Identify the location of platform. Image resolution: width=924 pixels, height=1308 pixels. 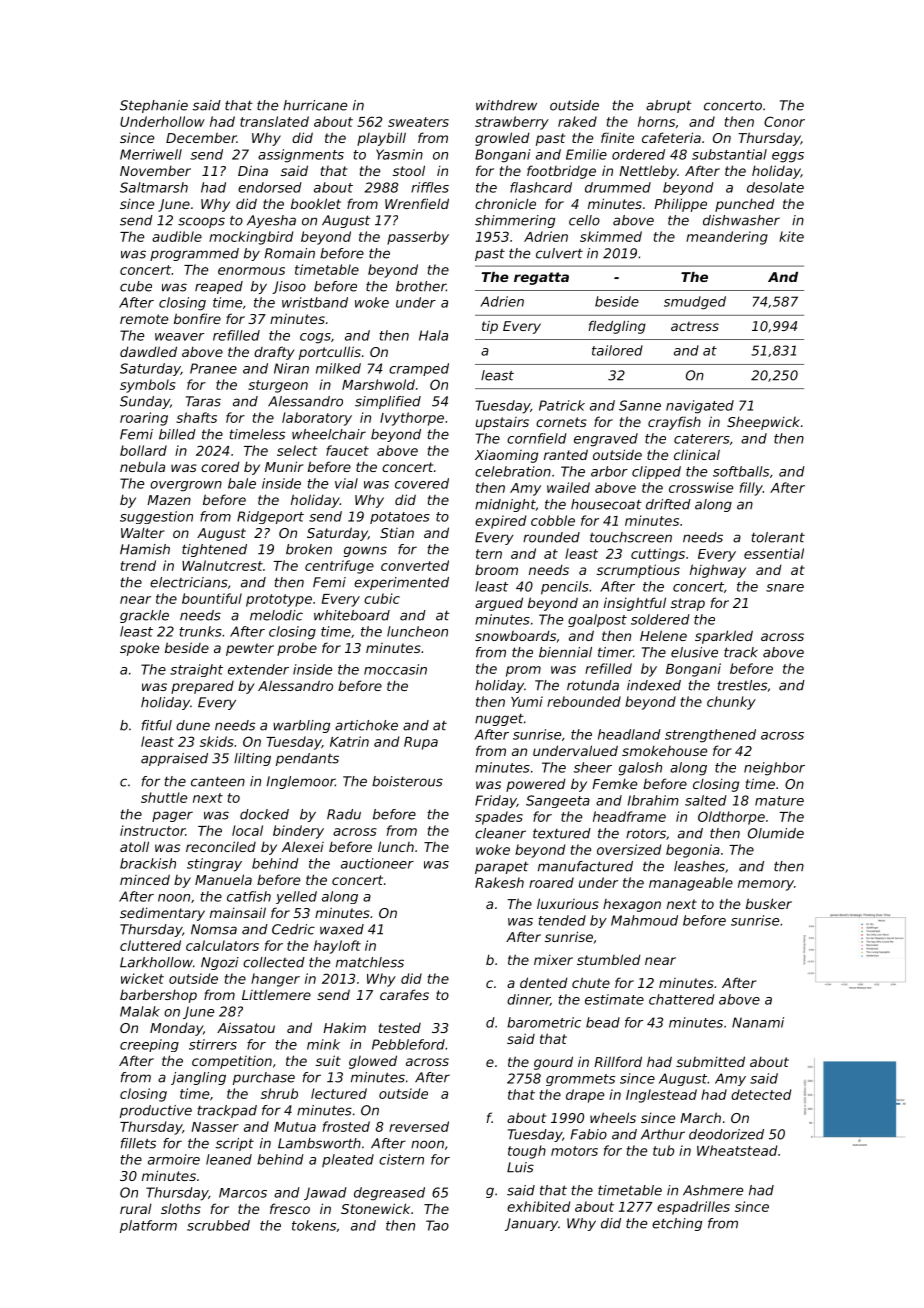
(148, 1226).
